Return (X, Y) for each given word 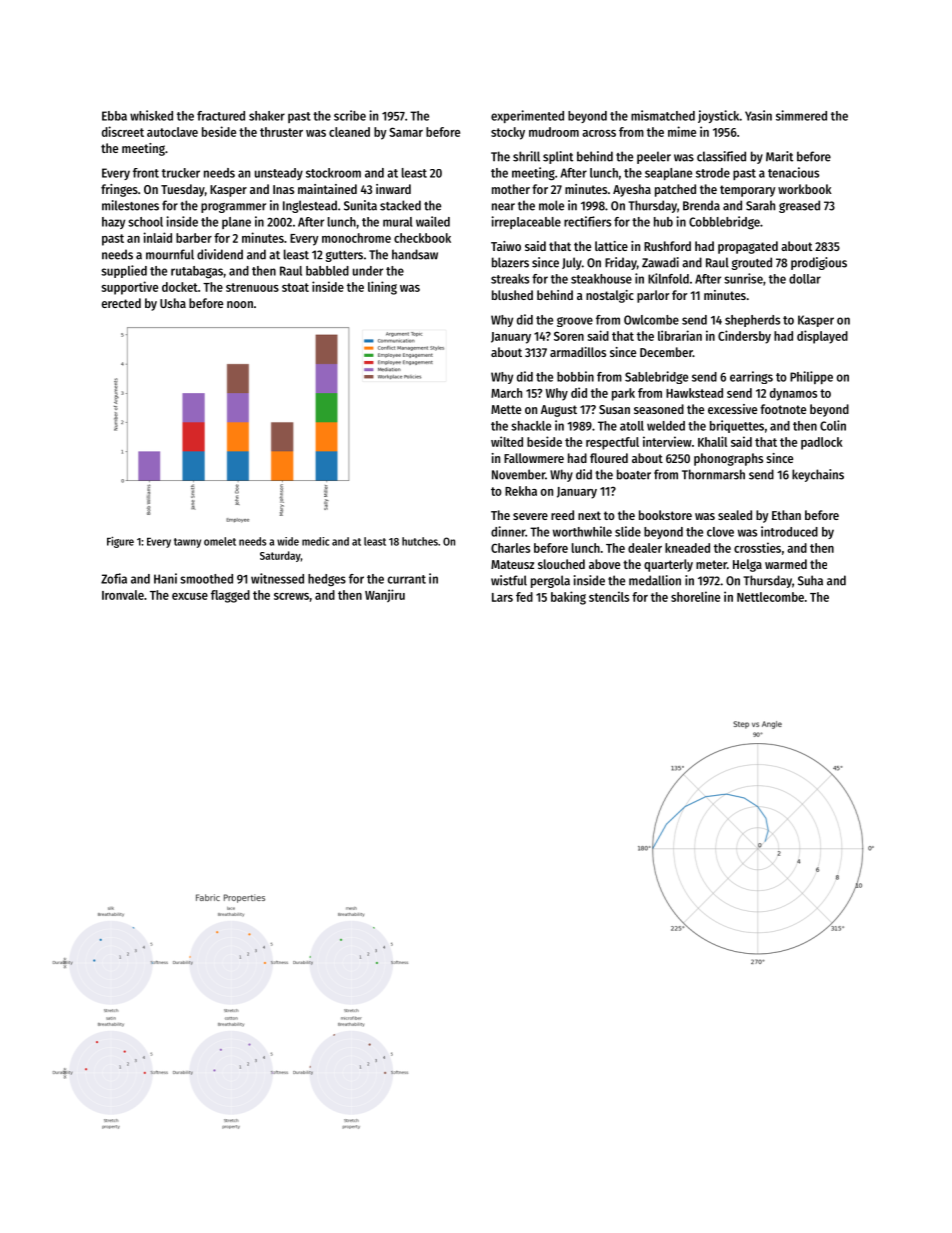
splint (558, 157)
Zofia (114, 578)
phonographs (728, 459)
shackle (531, 426)
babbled (327, 271)
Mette (506, 409)
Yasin (758, 115)
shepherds (752, 321)
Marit (779, 156)
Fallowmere (534, 458)
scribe (350, 115)
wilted (507, 441)
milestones (130, 205)
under (368, 271)
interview (667, 441)
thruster (281, 132)
